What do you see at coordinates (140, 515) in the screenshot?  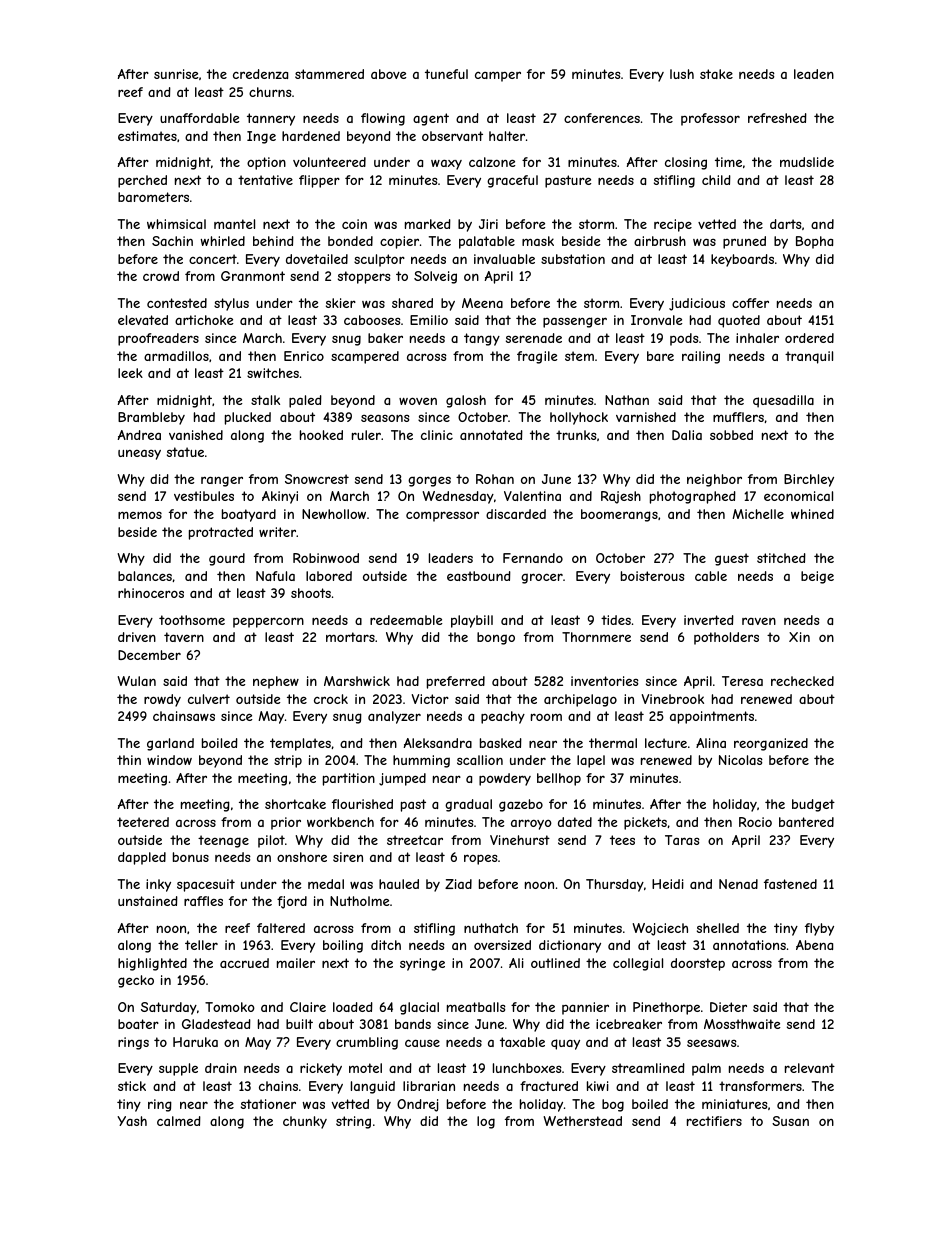 I see `memos` at bounding box center [140, 515].
